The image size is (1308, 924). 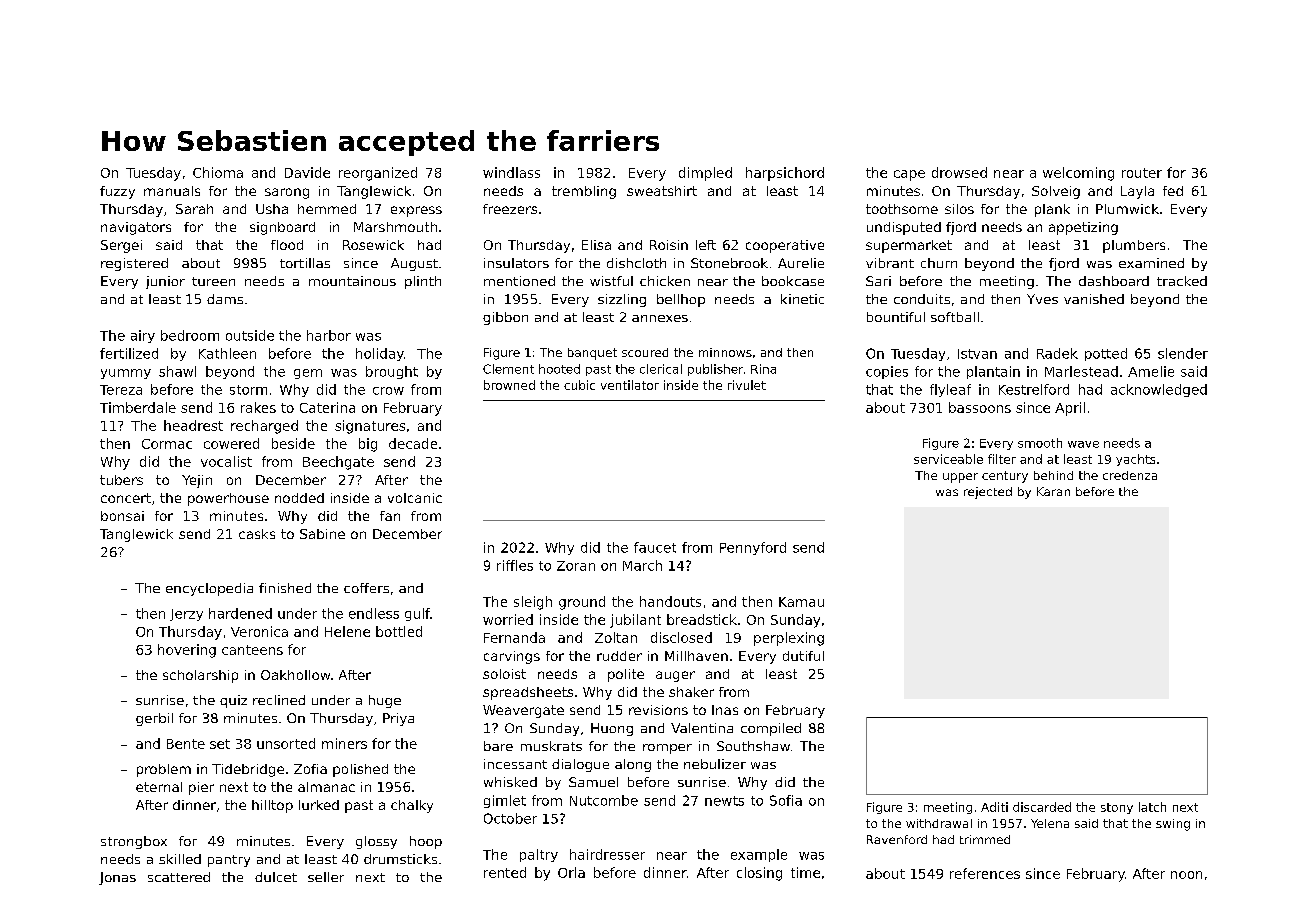 I want to click on hemmed, so click(x=327, y=209).
